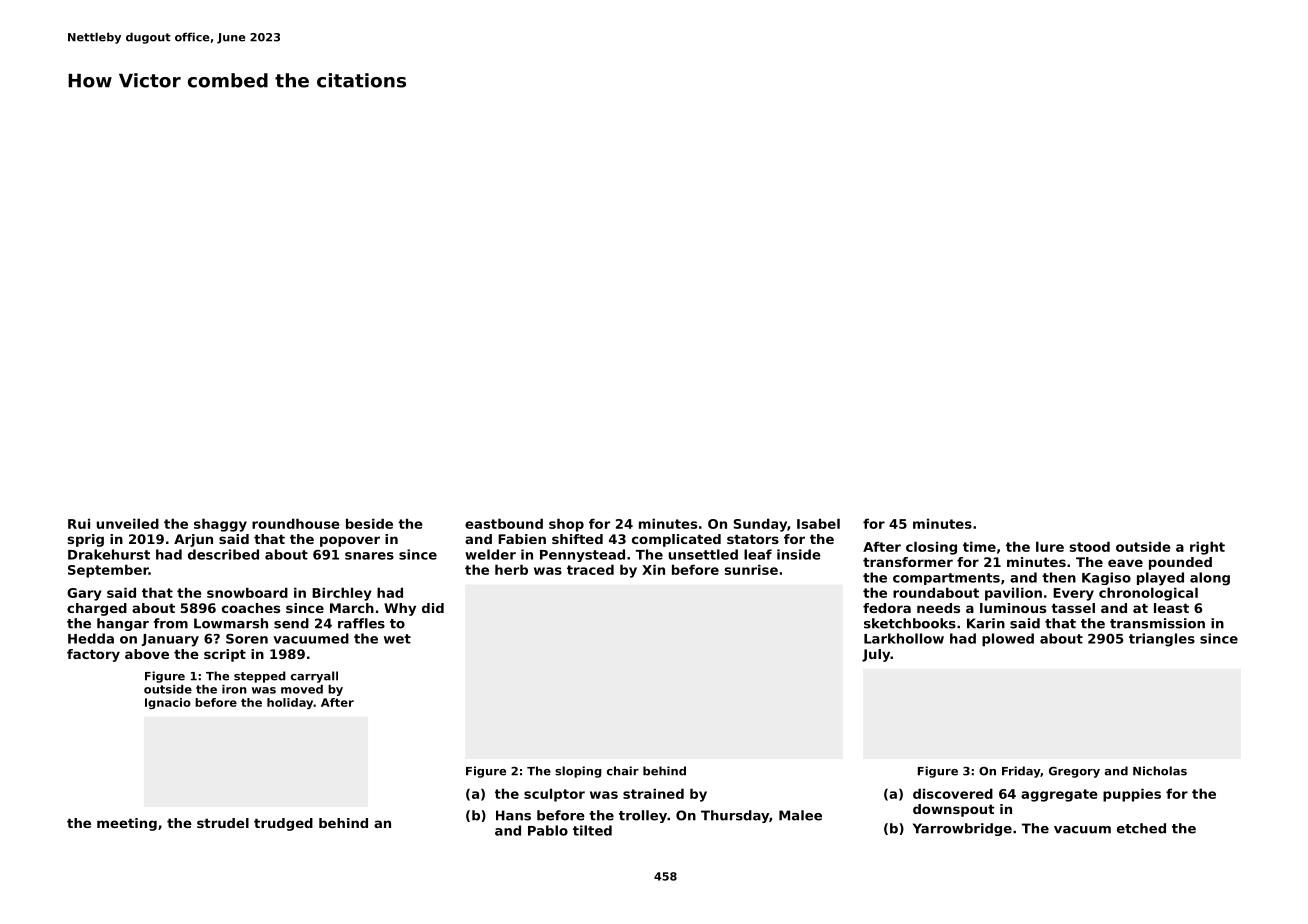 Image resolution: width=1308 pixels, height=924 pixels. What do you see at coordinates (887, 608) in the screenshot?
I see `fedora` at bounding box center [887, 608].
